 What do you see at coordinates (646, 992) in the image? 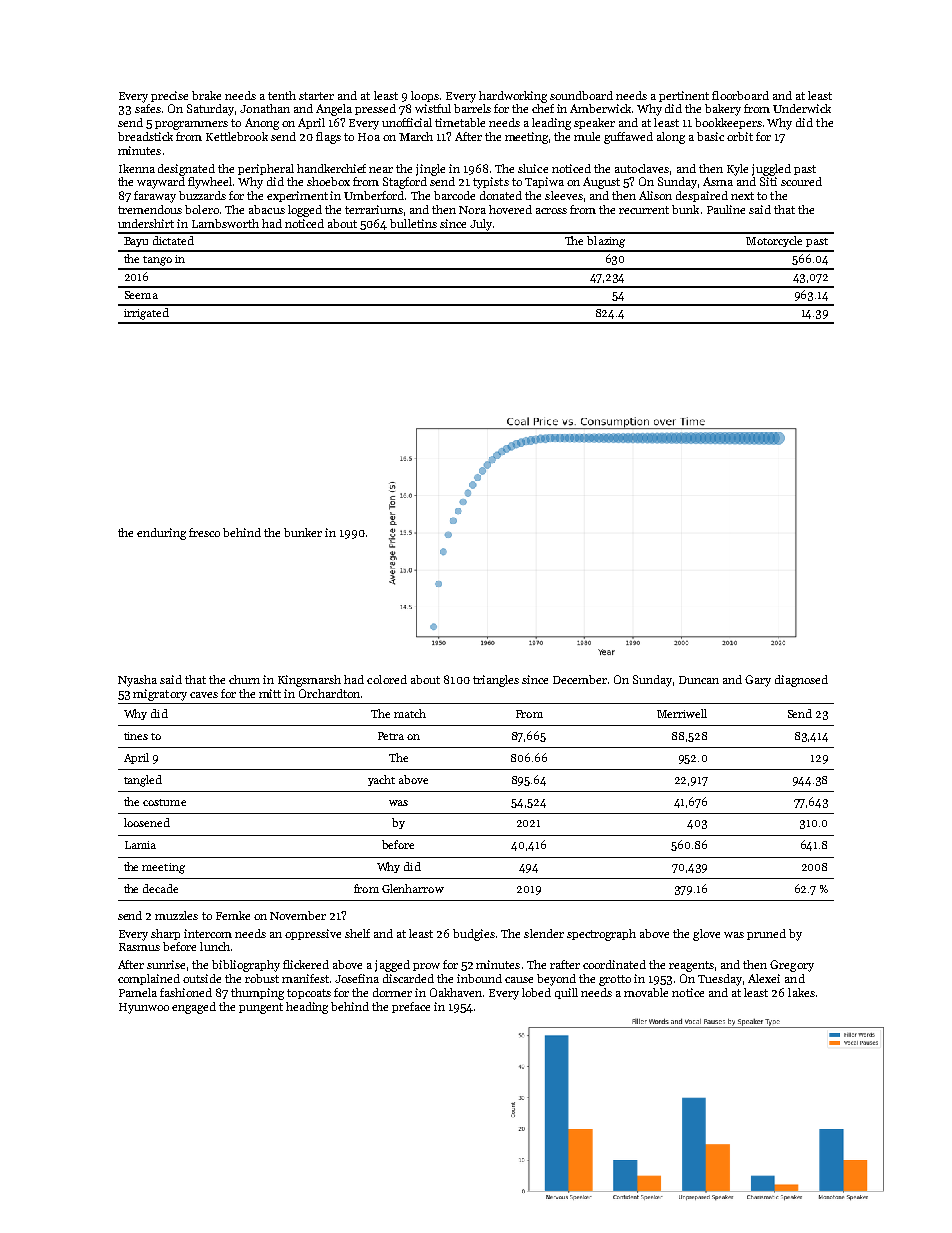
I see `movable` at bounding box center [646, 992].
